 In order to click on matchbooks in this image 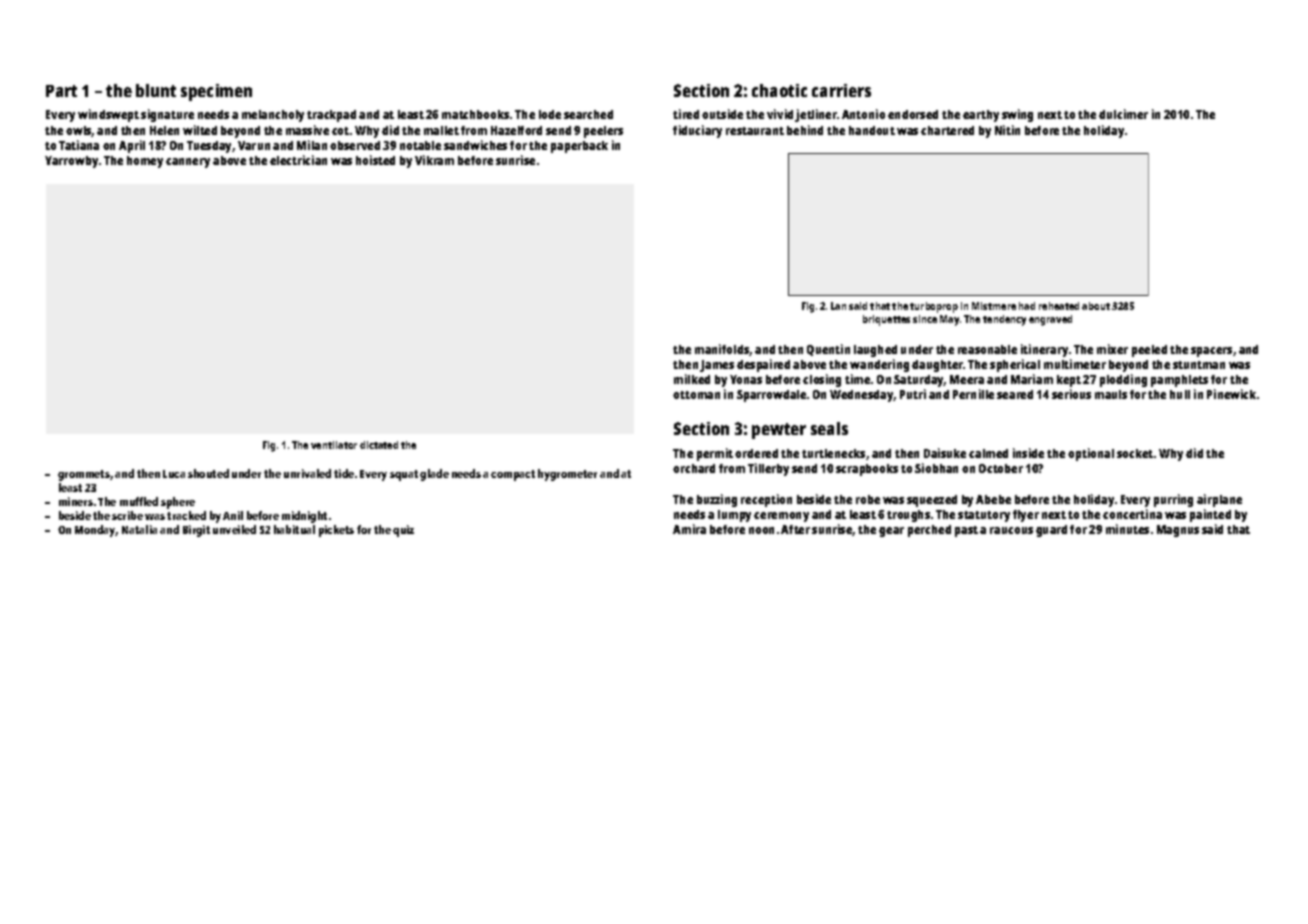, I will do `click(475, 114)`.
